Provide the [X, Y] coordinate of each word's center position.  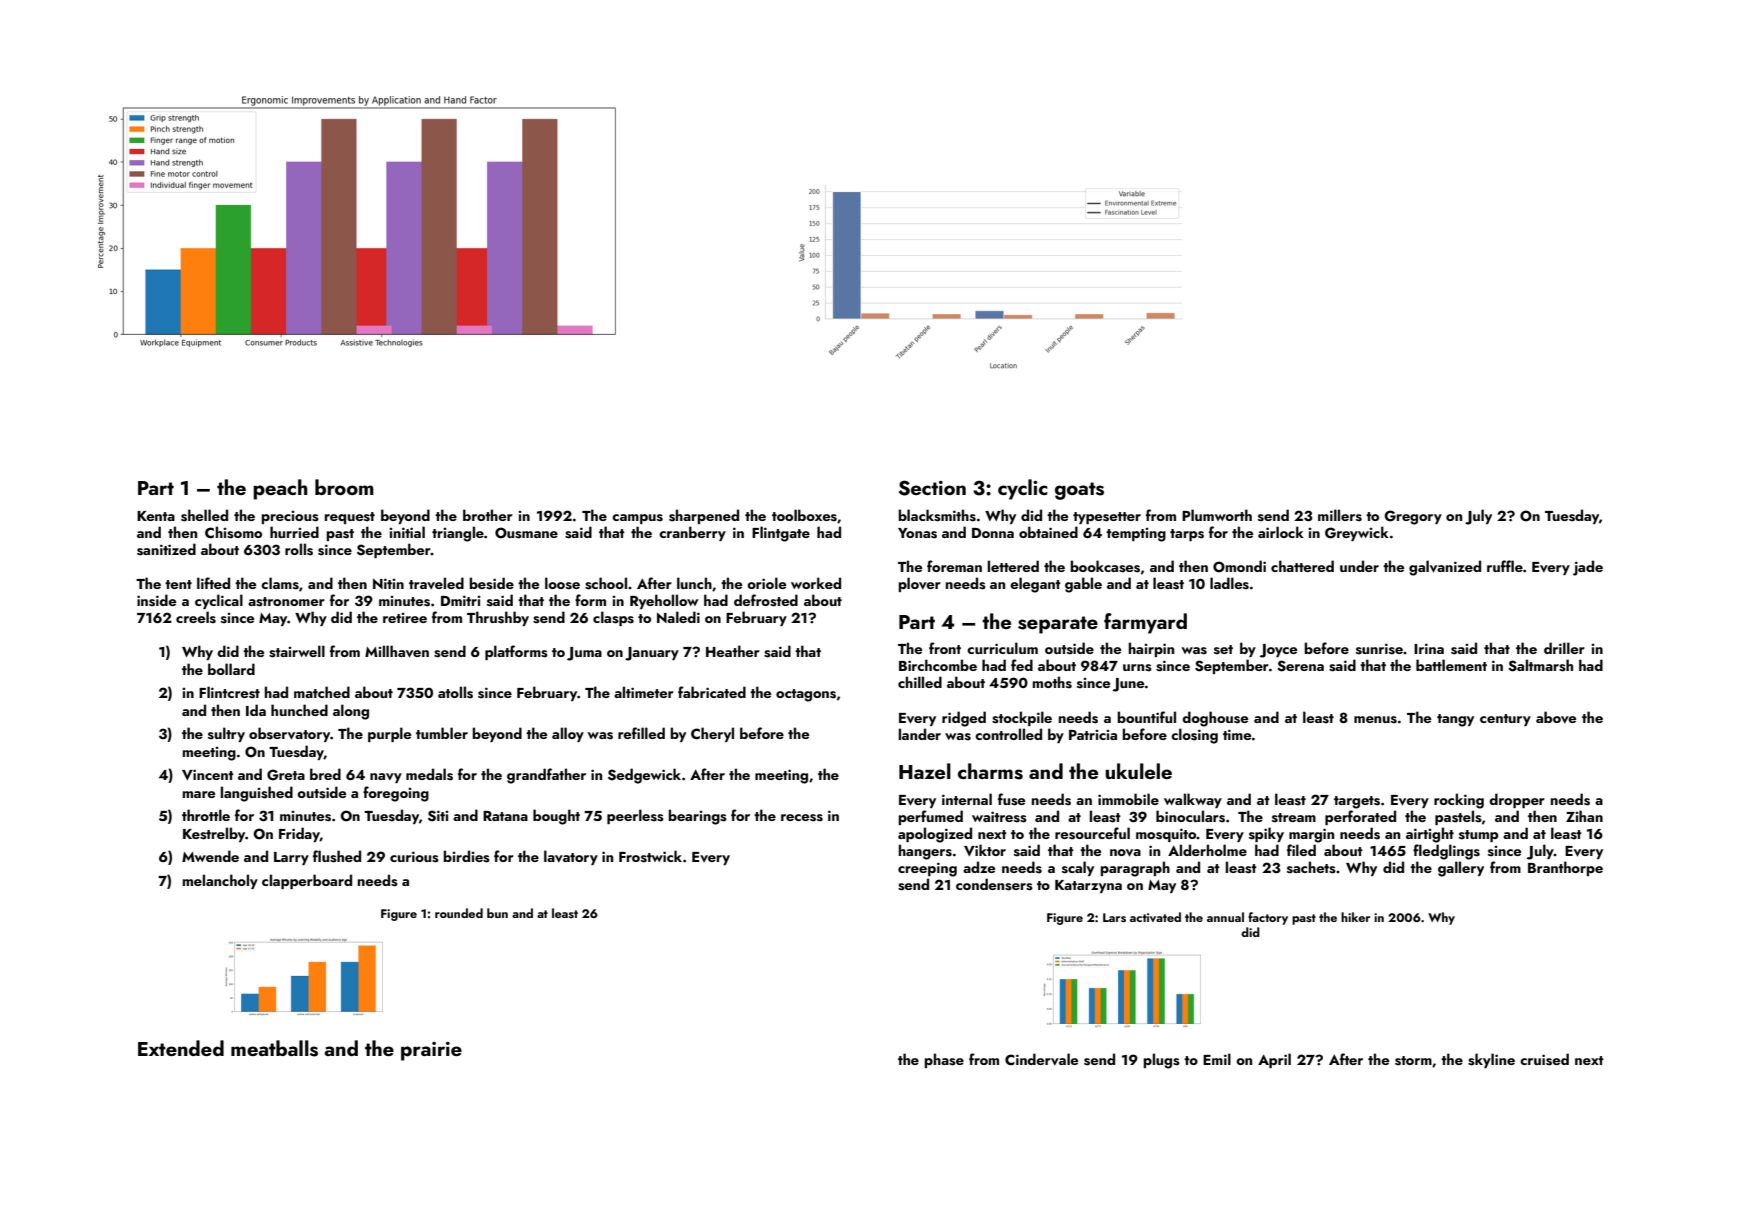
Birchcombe [938, 665]
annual [1225, 917]
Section [932, 488]
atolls [455, 692]
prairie [431, 1051]
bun [497, 913]
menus [1375, 720]
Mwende [210, 856]
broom [344, 487]
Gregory [1413, 517]
